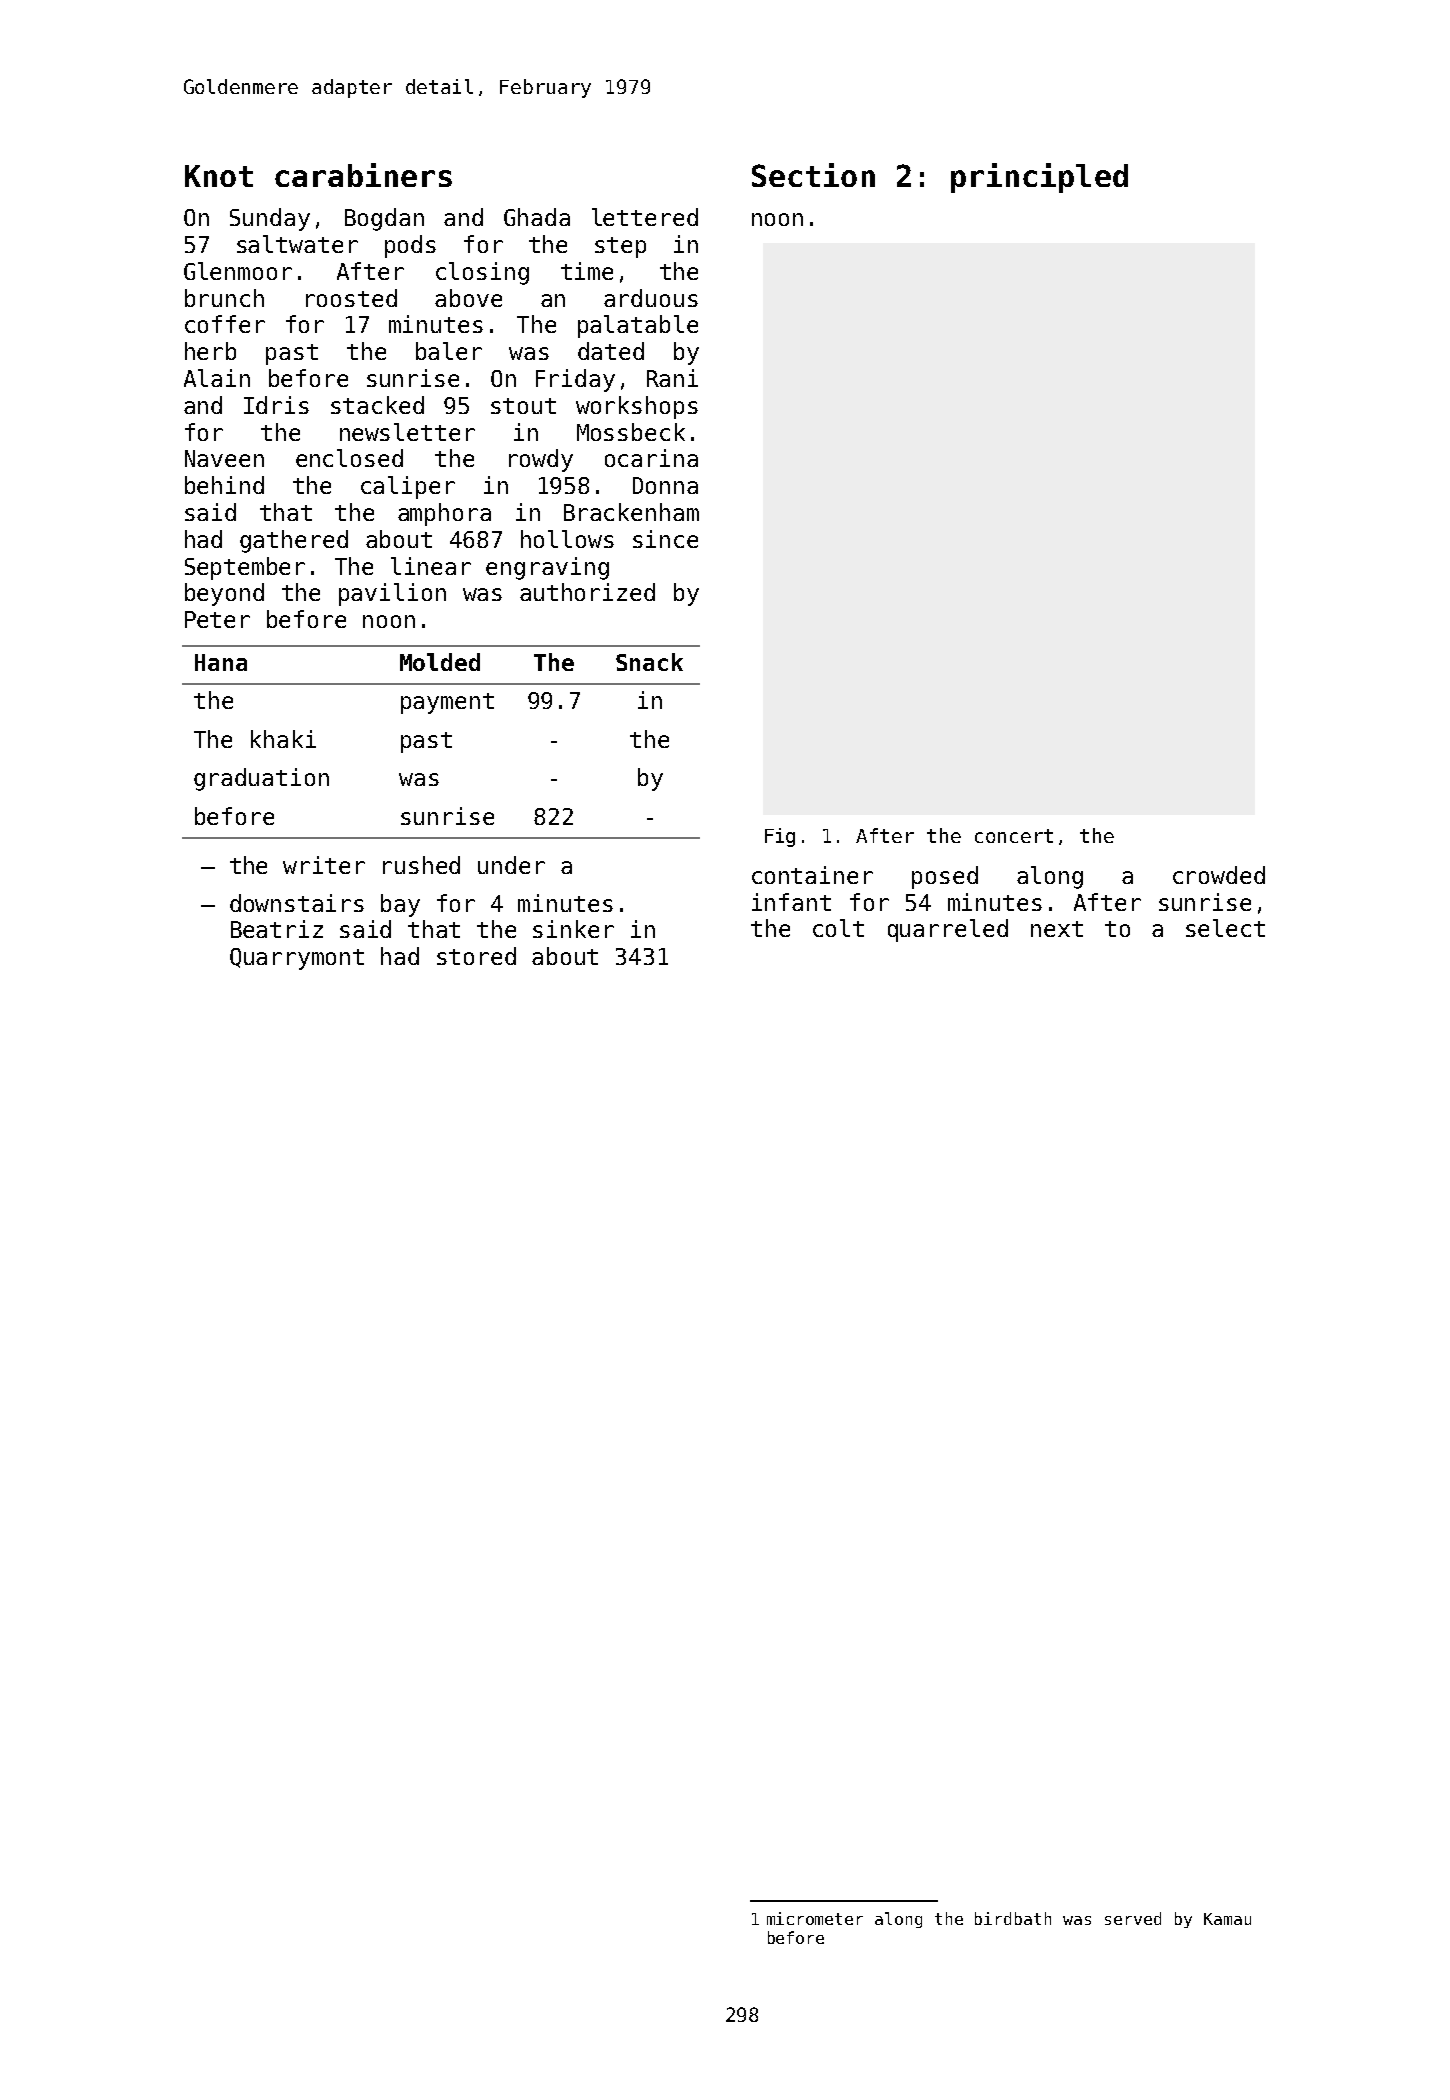  Describe the element at coordinates (815, 1918) in the document. I see `micrometer` at that location.
